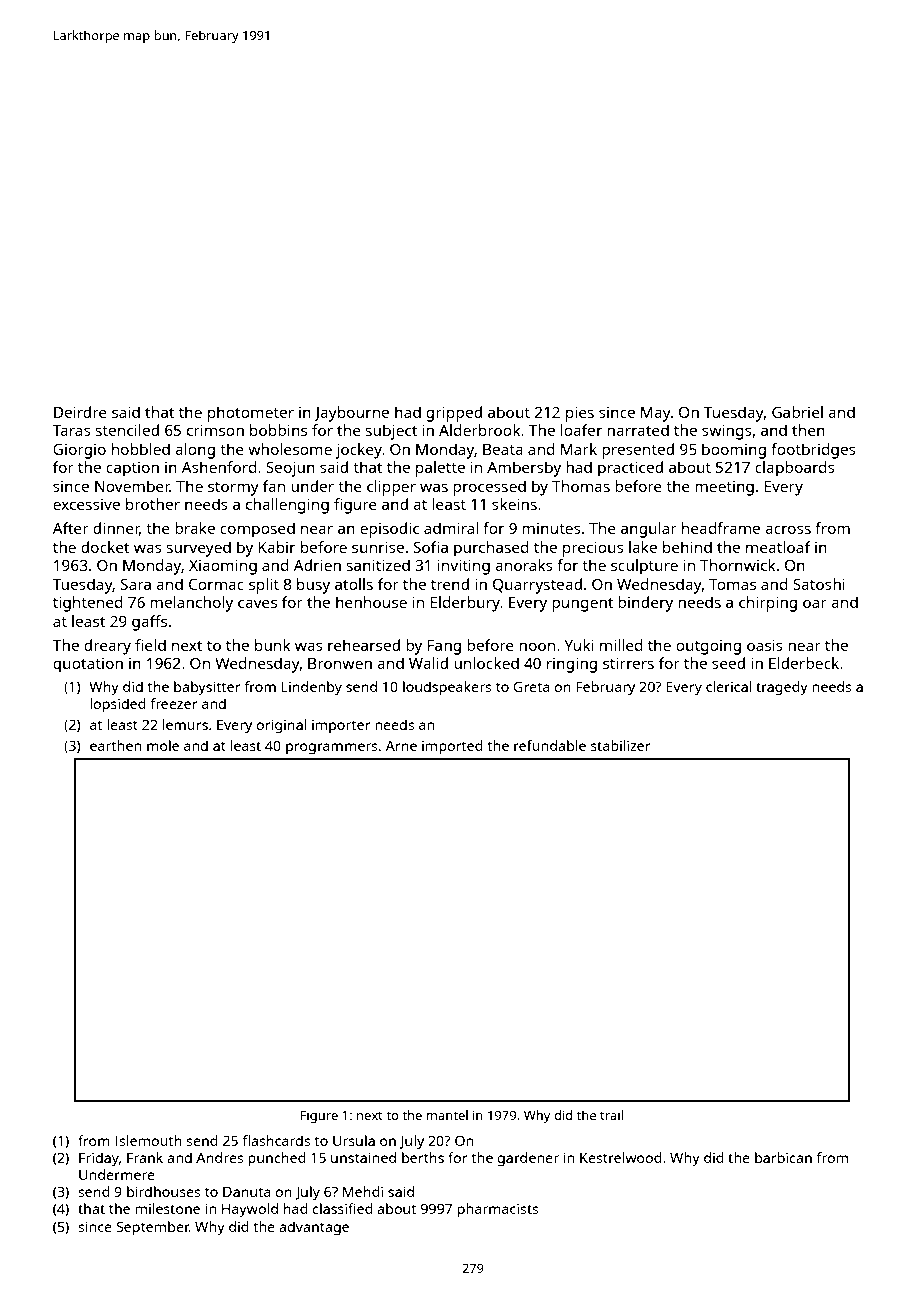 The width and height of the document is (924, 1308). I want to click on Gabriel, so click(797, 412).
